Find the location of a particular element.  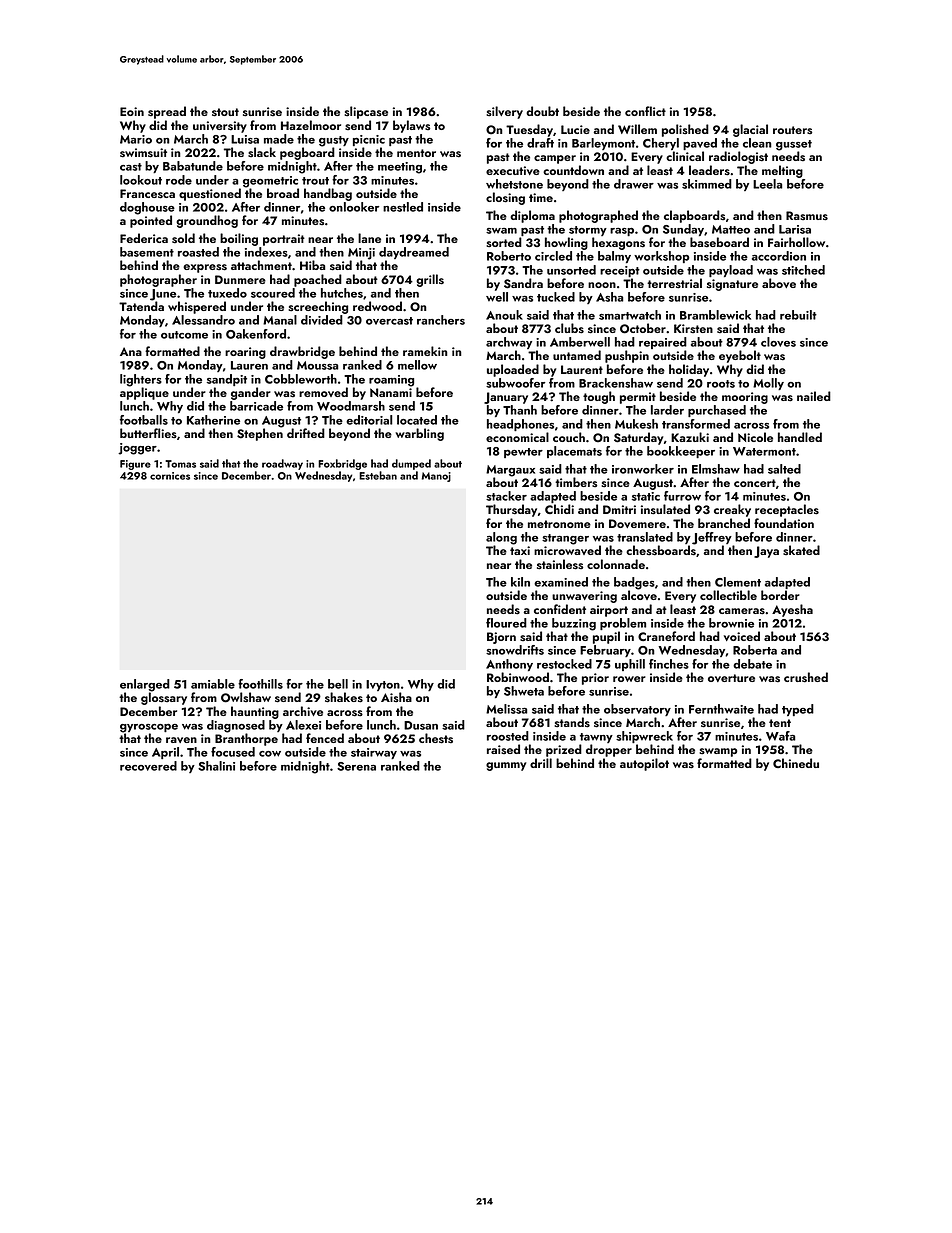

Serena is located at coordinates (356, 766).
